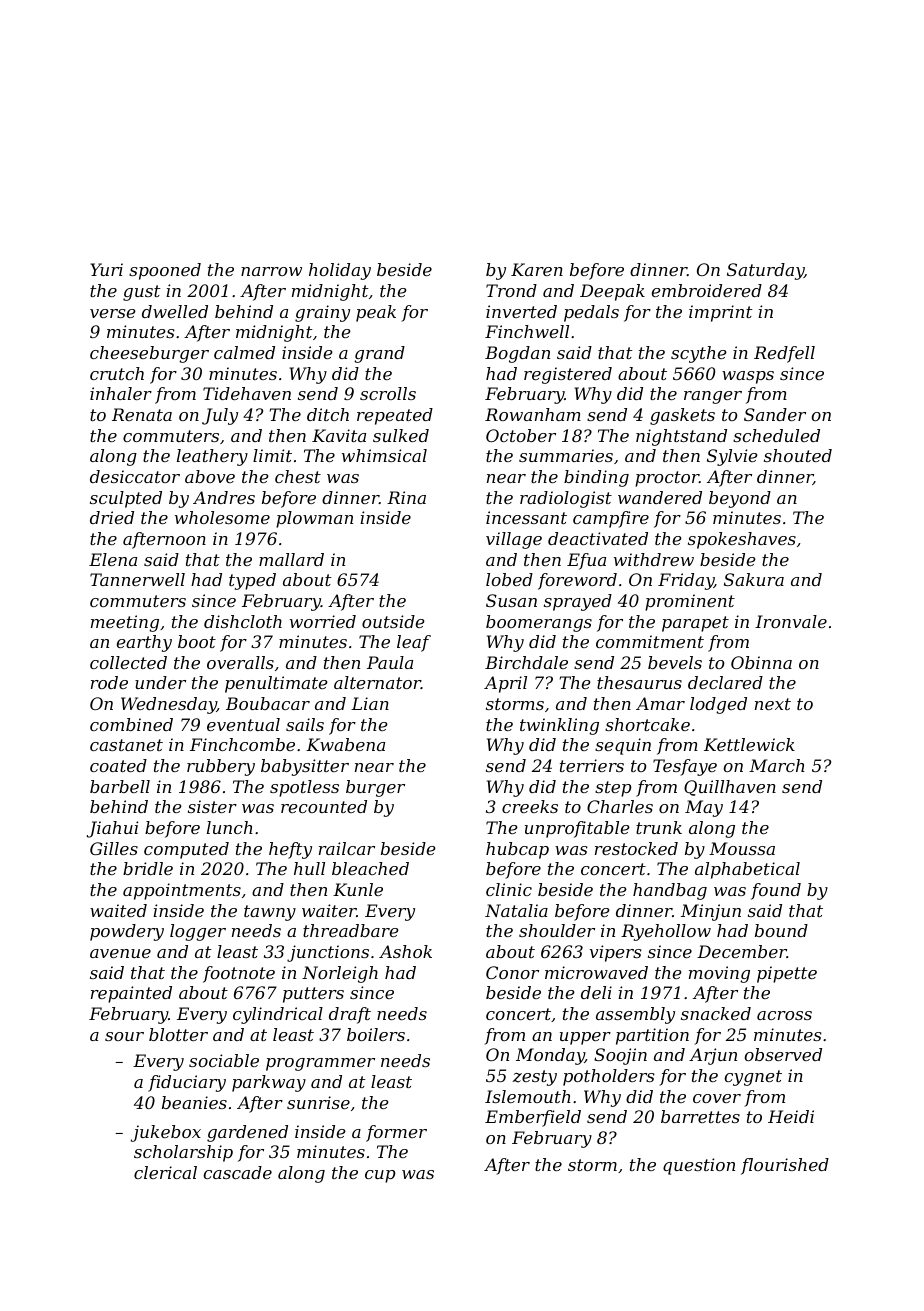 This image has height=1311, width=924. What do you see at coordinates (718, 705) in the image?
I see `lodged` at bounding box center [718, 705].
